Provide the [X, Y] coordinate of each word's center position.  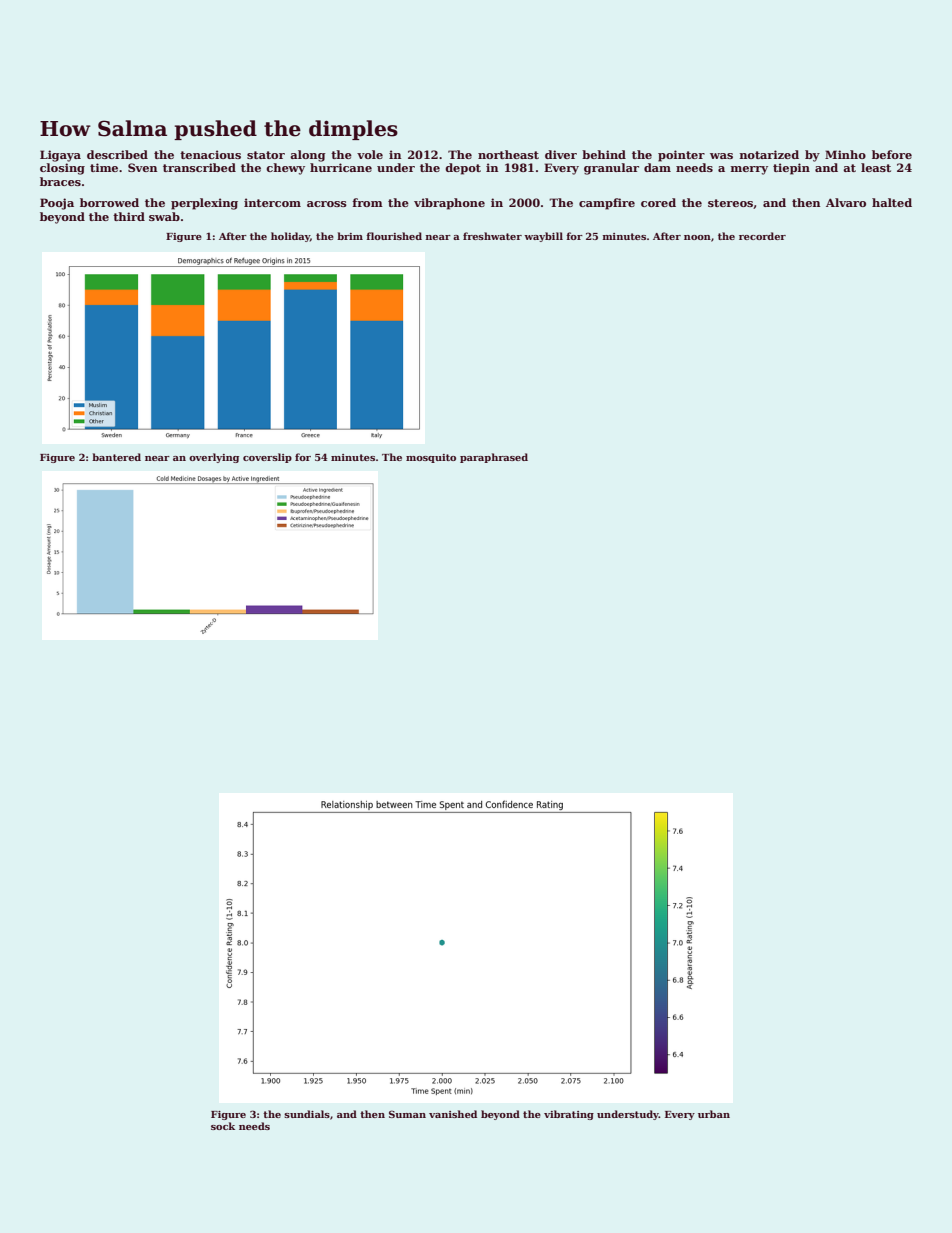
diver [561, 154]
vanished [453, 1114]
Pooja [57, 204]
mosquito [431, 458]
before [892, 154]
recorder [762, 236]
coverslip [267, 458]
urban [714, 1114]
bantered [116, 457]
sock [223, 1126]
